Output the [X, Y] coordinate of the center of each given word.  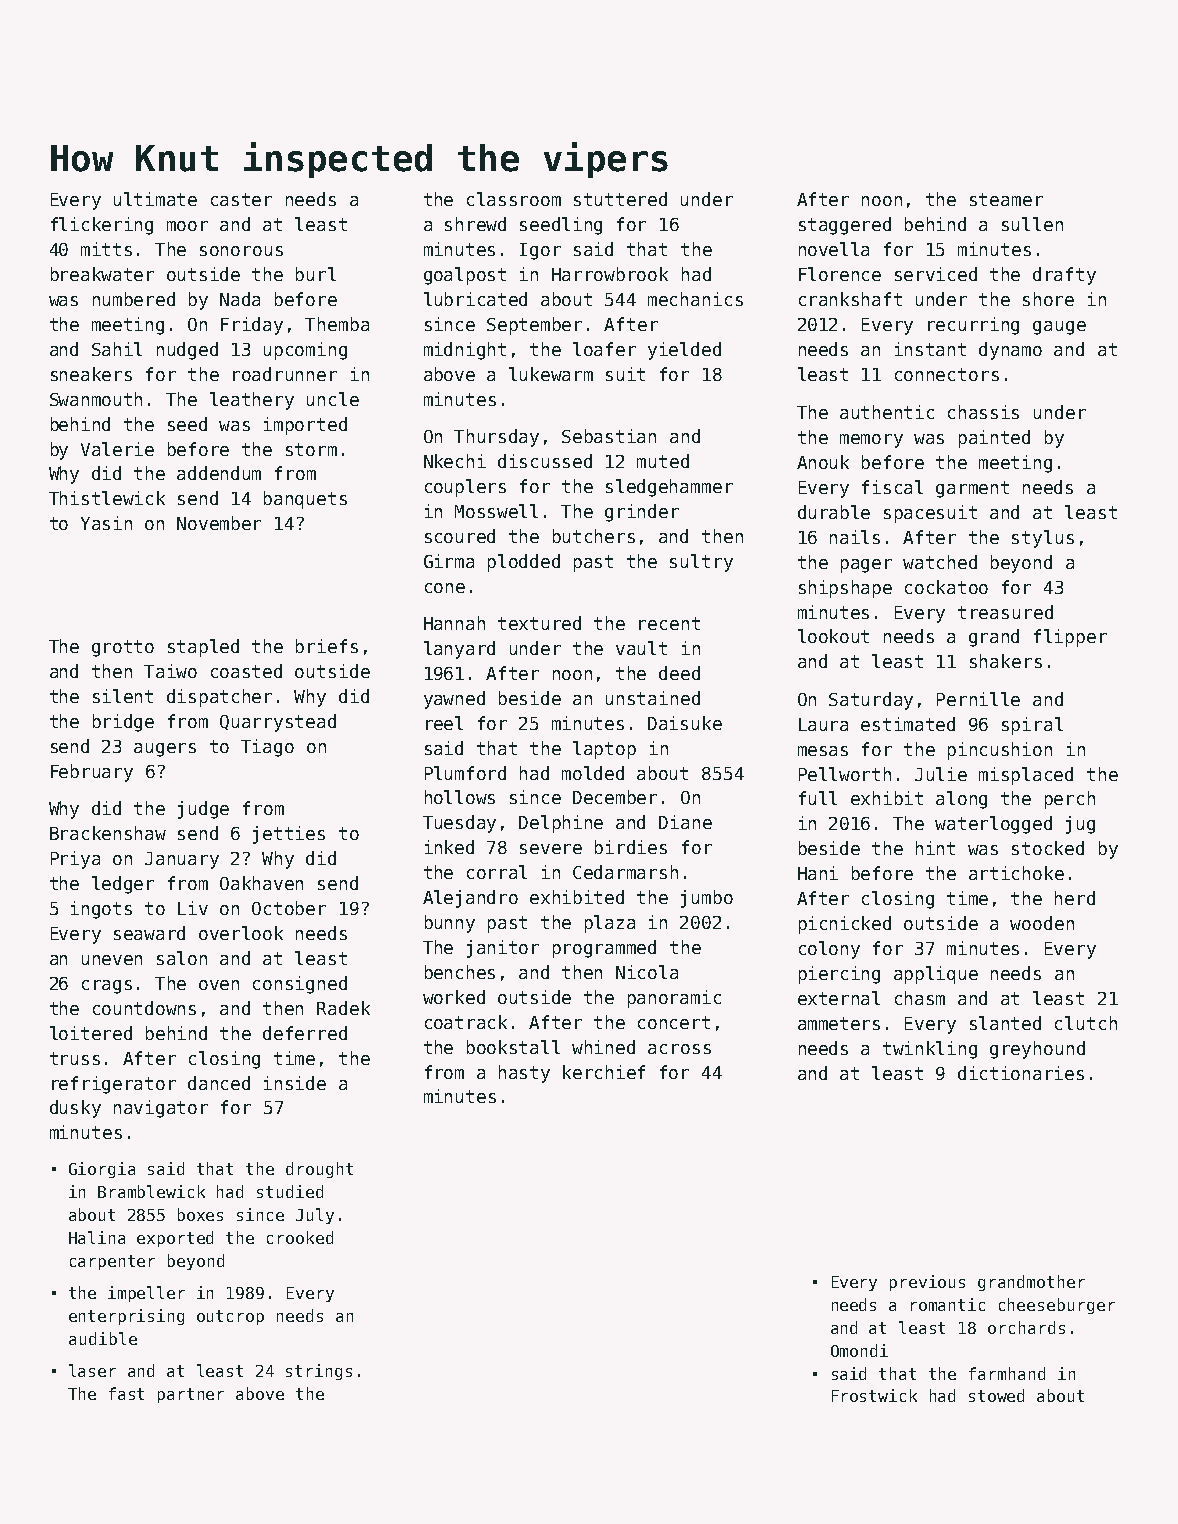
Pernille [978, 699]
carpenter [112, 1262]
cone [445, 588]
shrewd [475, 224]
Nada [240, 299]
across [679, 1049]
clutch [1086, 1023]
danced [219, 1083]
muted [663, 461]
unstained [653, 698]
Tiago [267, 748]
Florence [840, 274]
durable [834, 512]
